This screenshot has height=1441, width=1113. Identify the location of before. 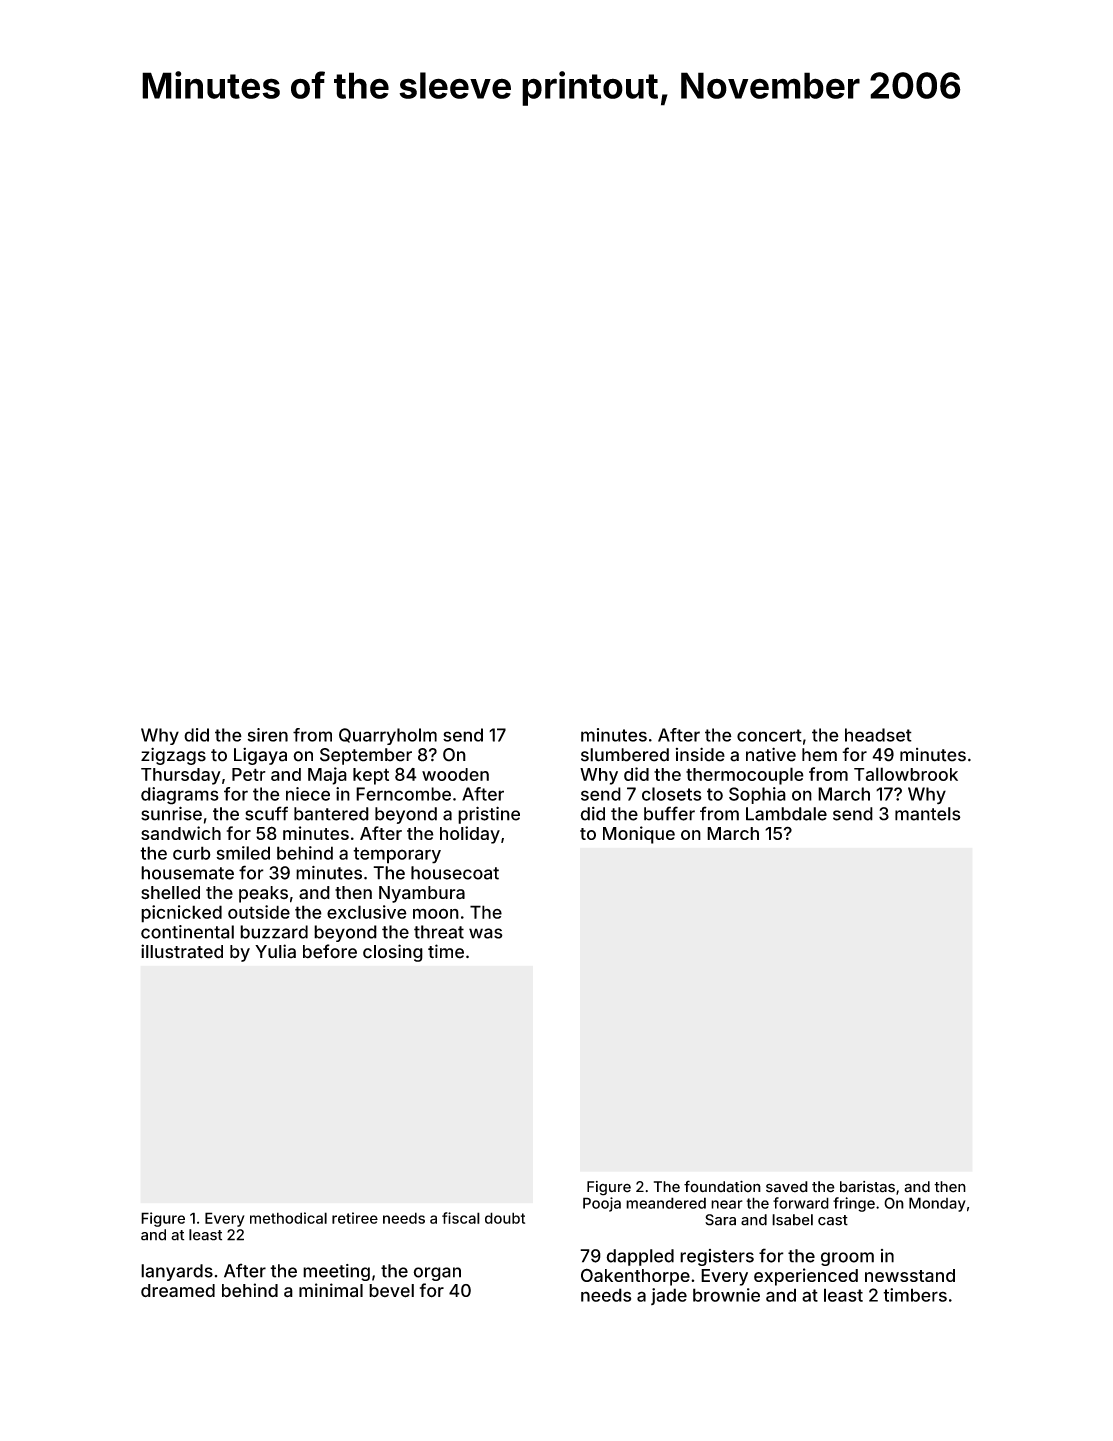
(330, 951).
